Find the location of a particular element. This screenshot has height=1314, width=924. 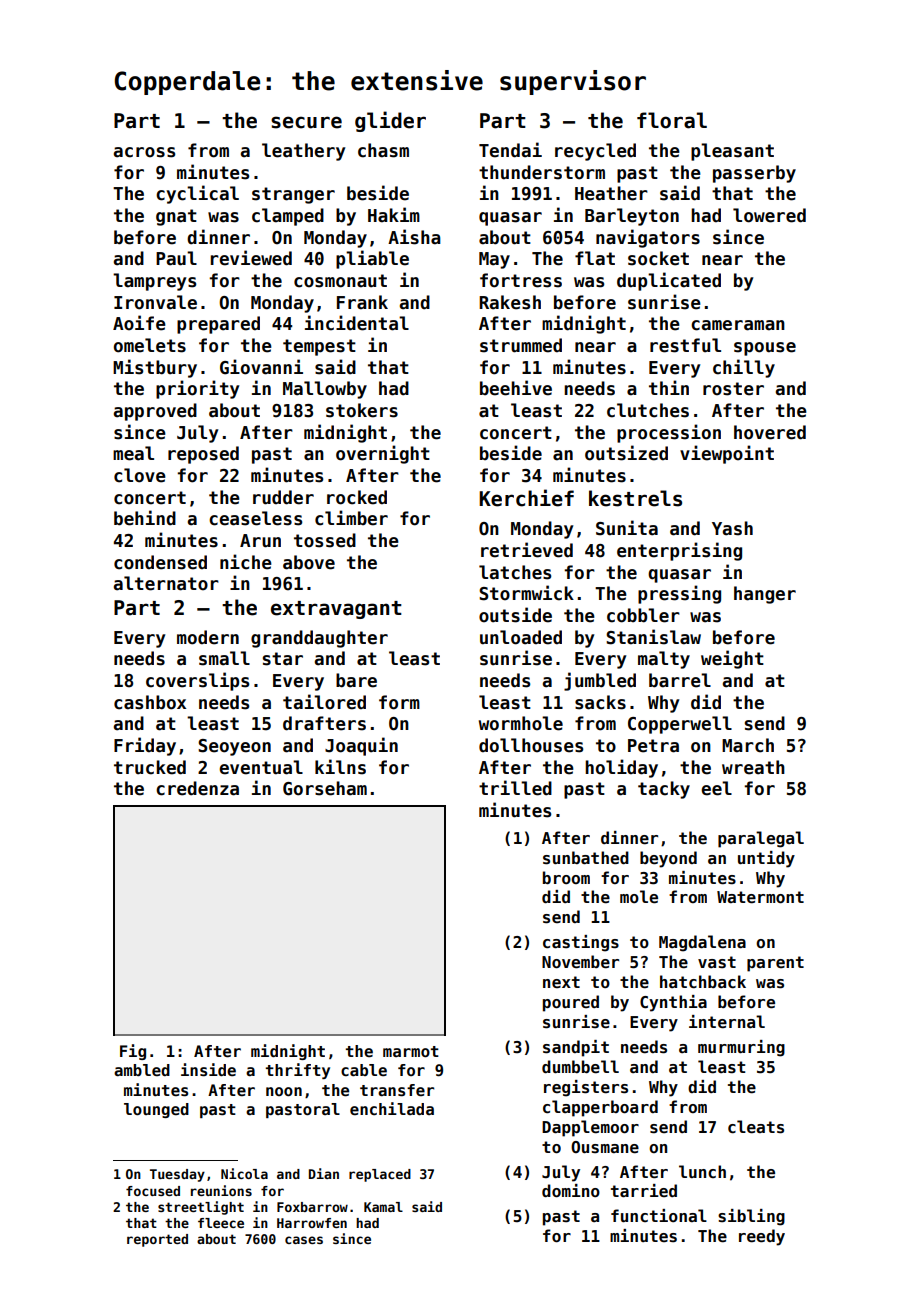

sacks is located at coordinates (600, 702).
